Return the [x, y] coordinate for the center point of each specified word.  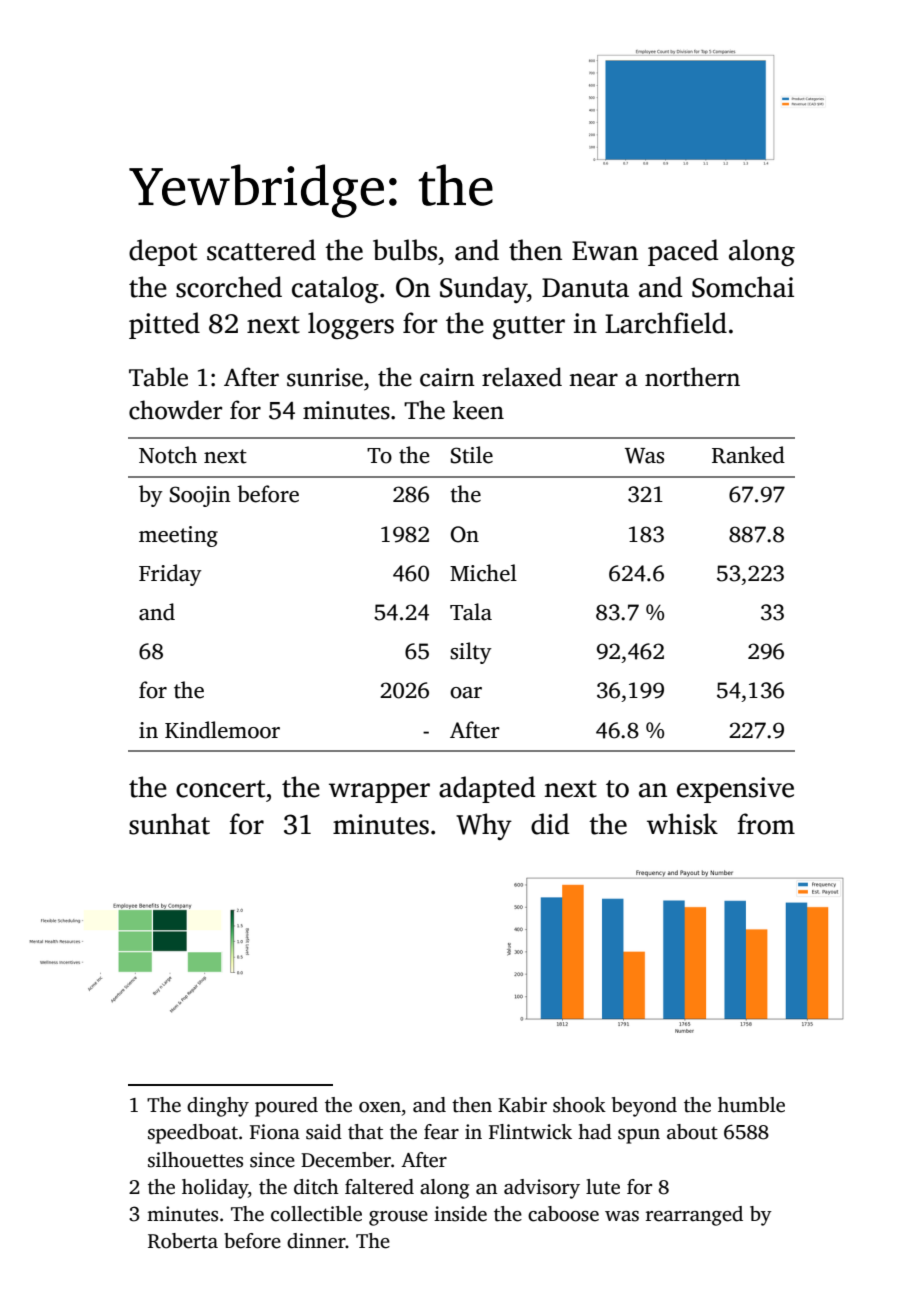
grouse [398, 1218]
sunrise [325, 377]
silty [471, 653]
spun [639, 1136]
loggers [351, 325]
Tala [471, 612]
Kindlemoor [222, 730]
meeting [178, 536]
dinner [316, 1241]
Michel [483, 573]
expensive [735, 790]
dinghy [218, 1107]
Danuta [585, 288]
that [365, 1132]
